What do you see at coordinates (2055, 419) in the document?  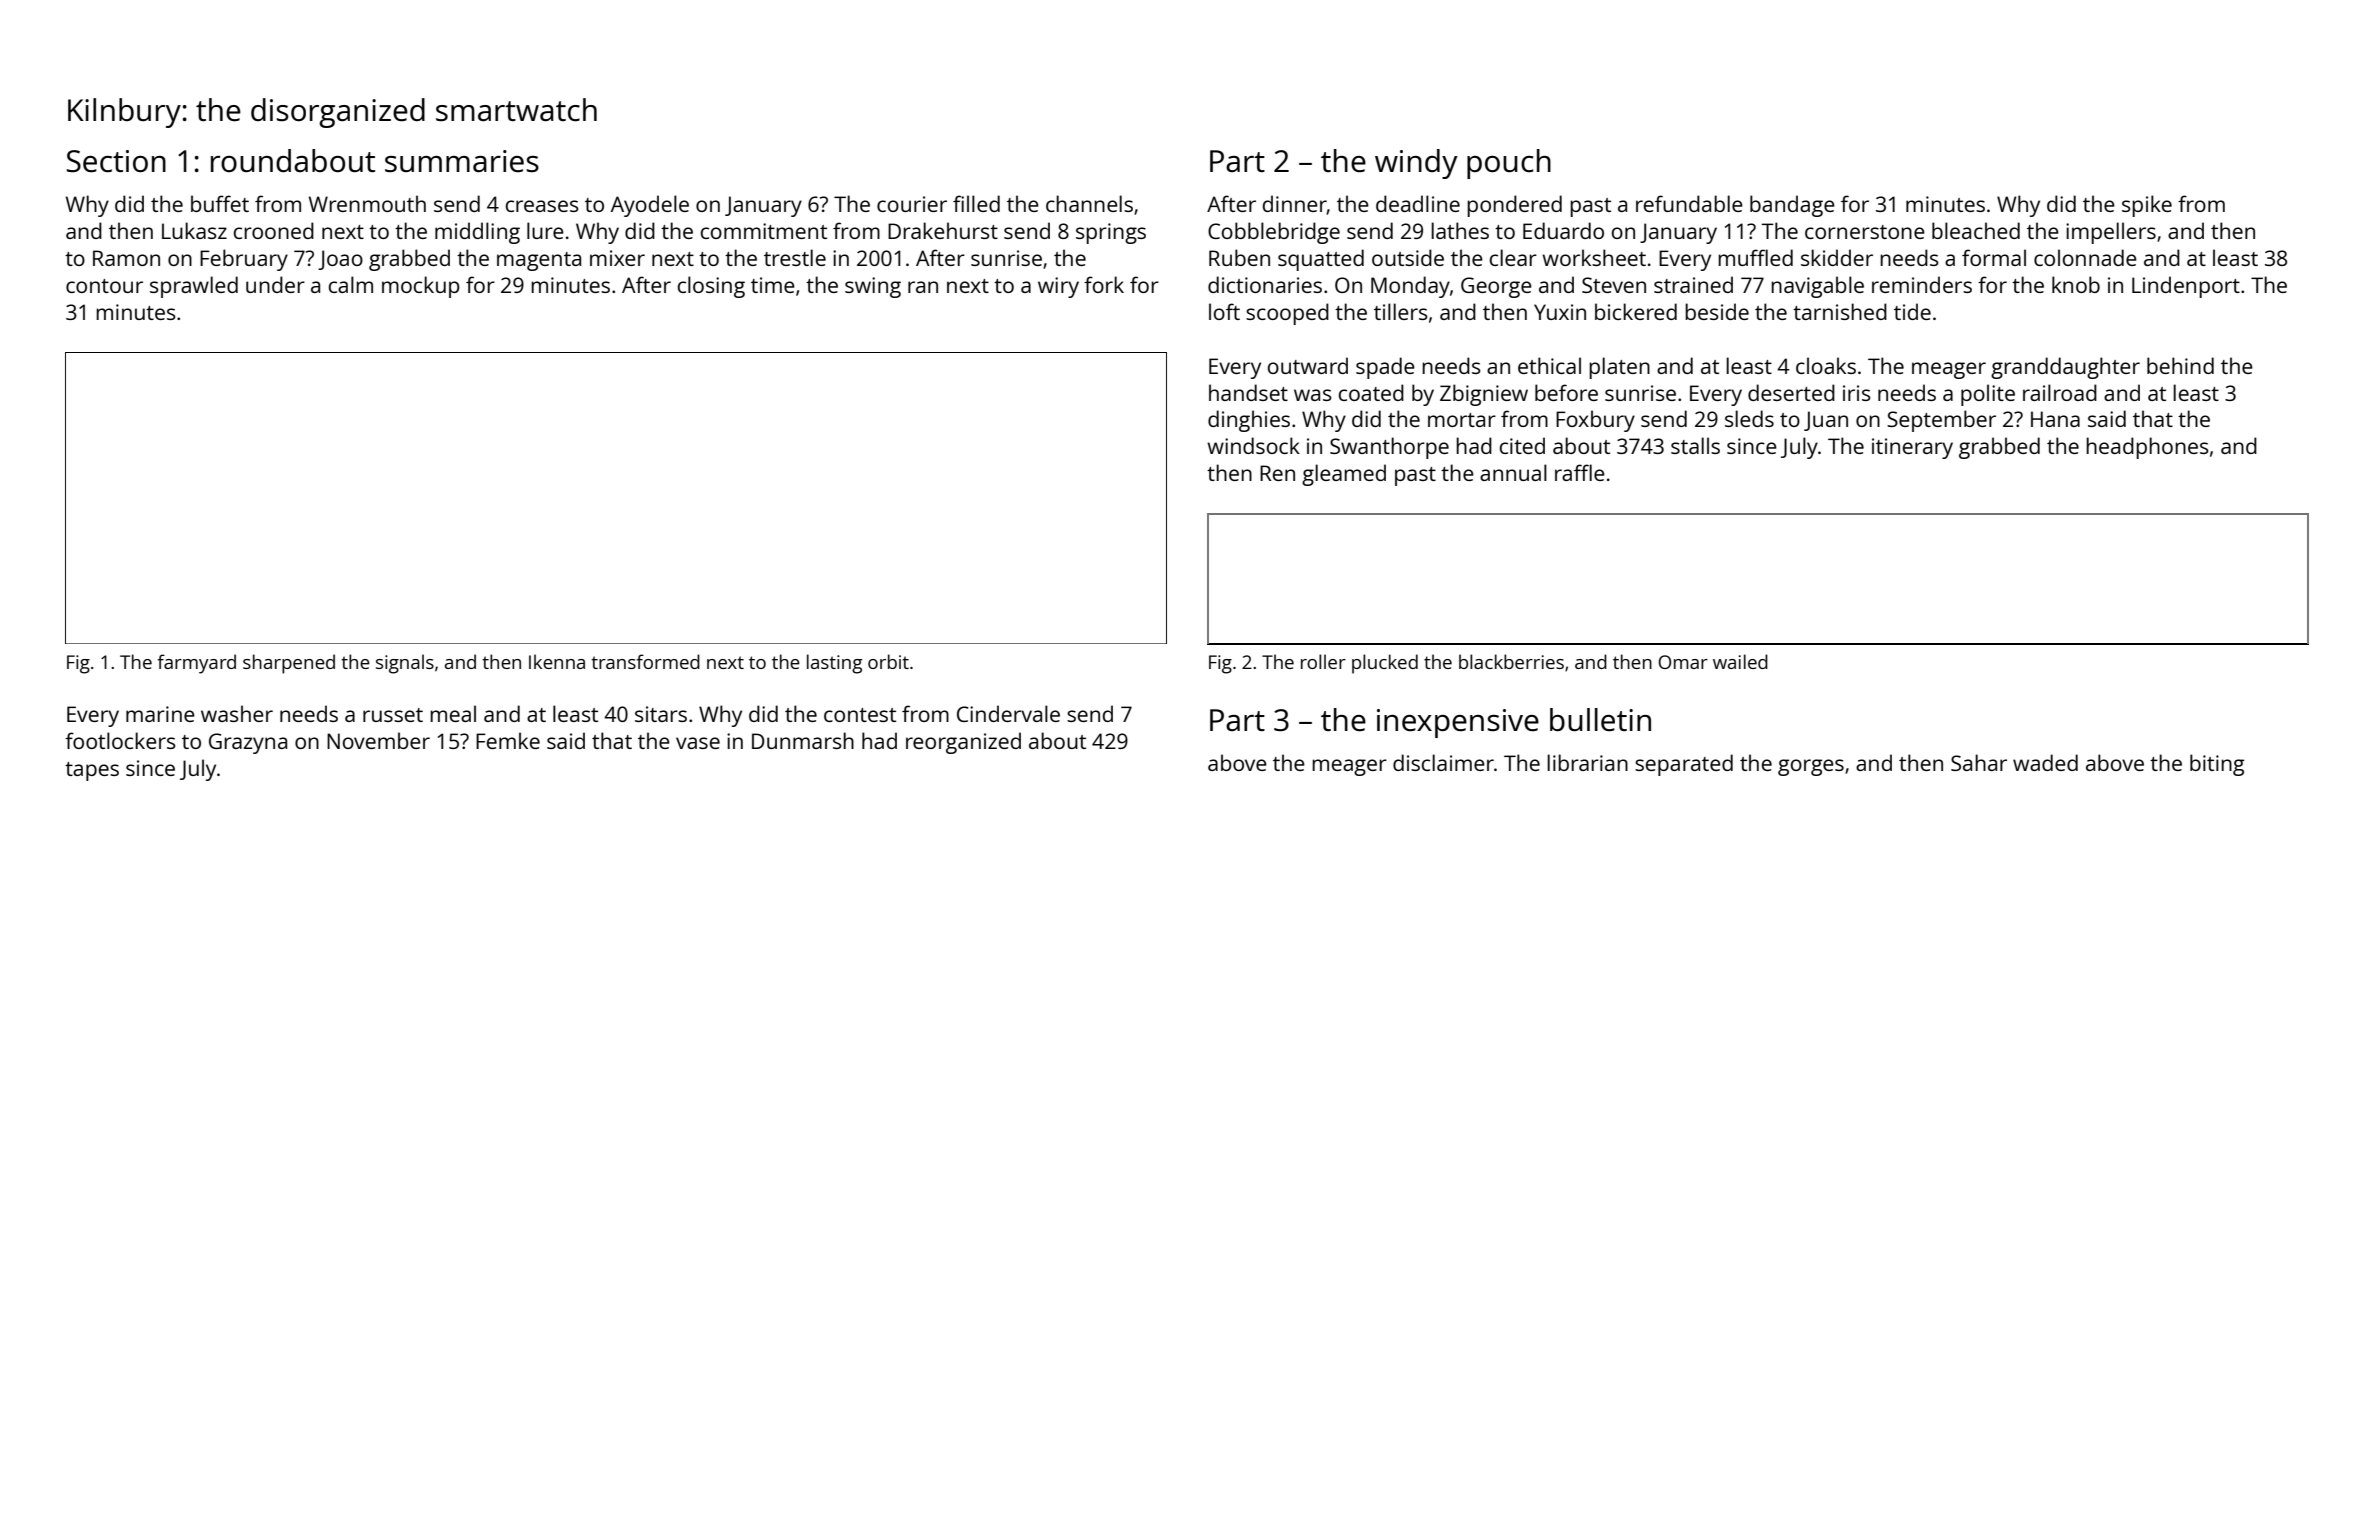 I see `Hana` at bounding box center [2055, 419].
